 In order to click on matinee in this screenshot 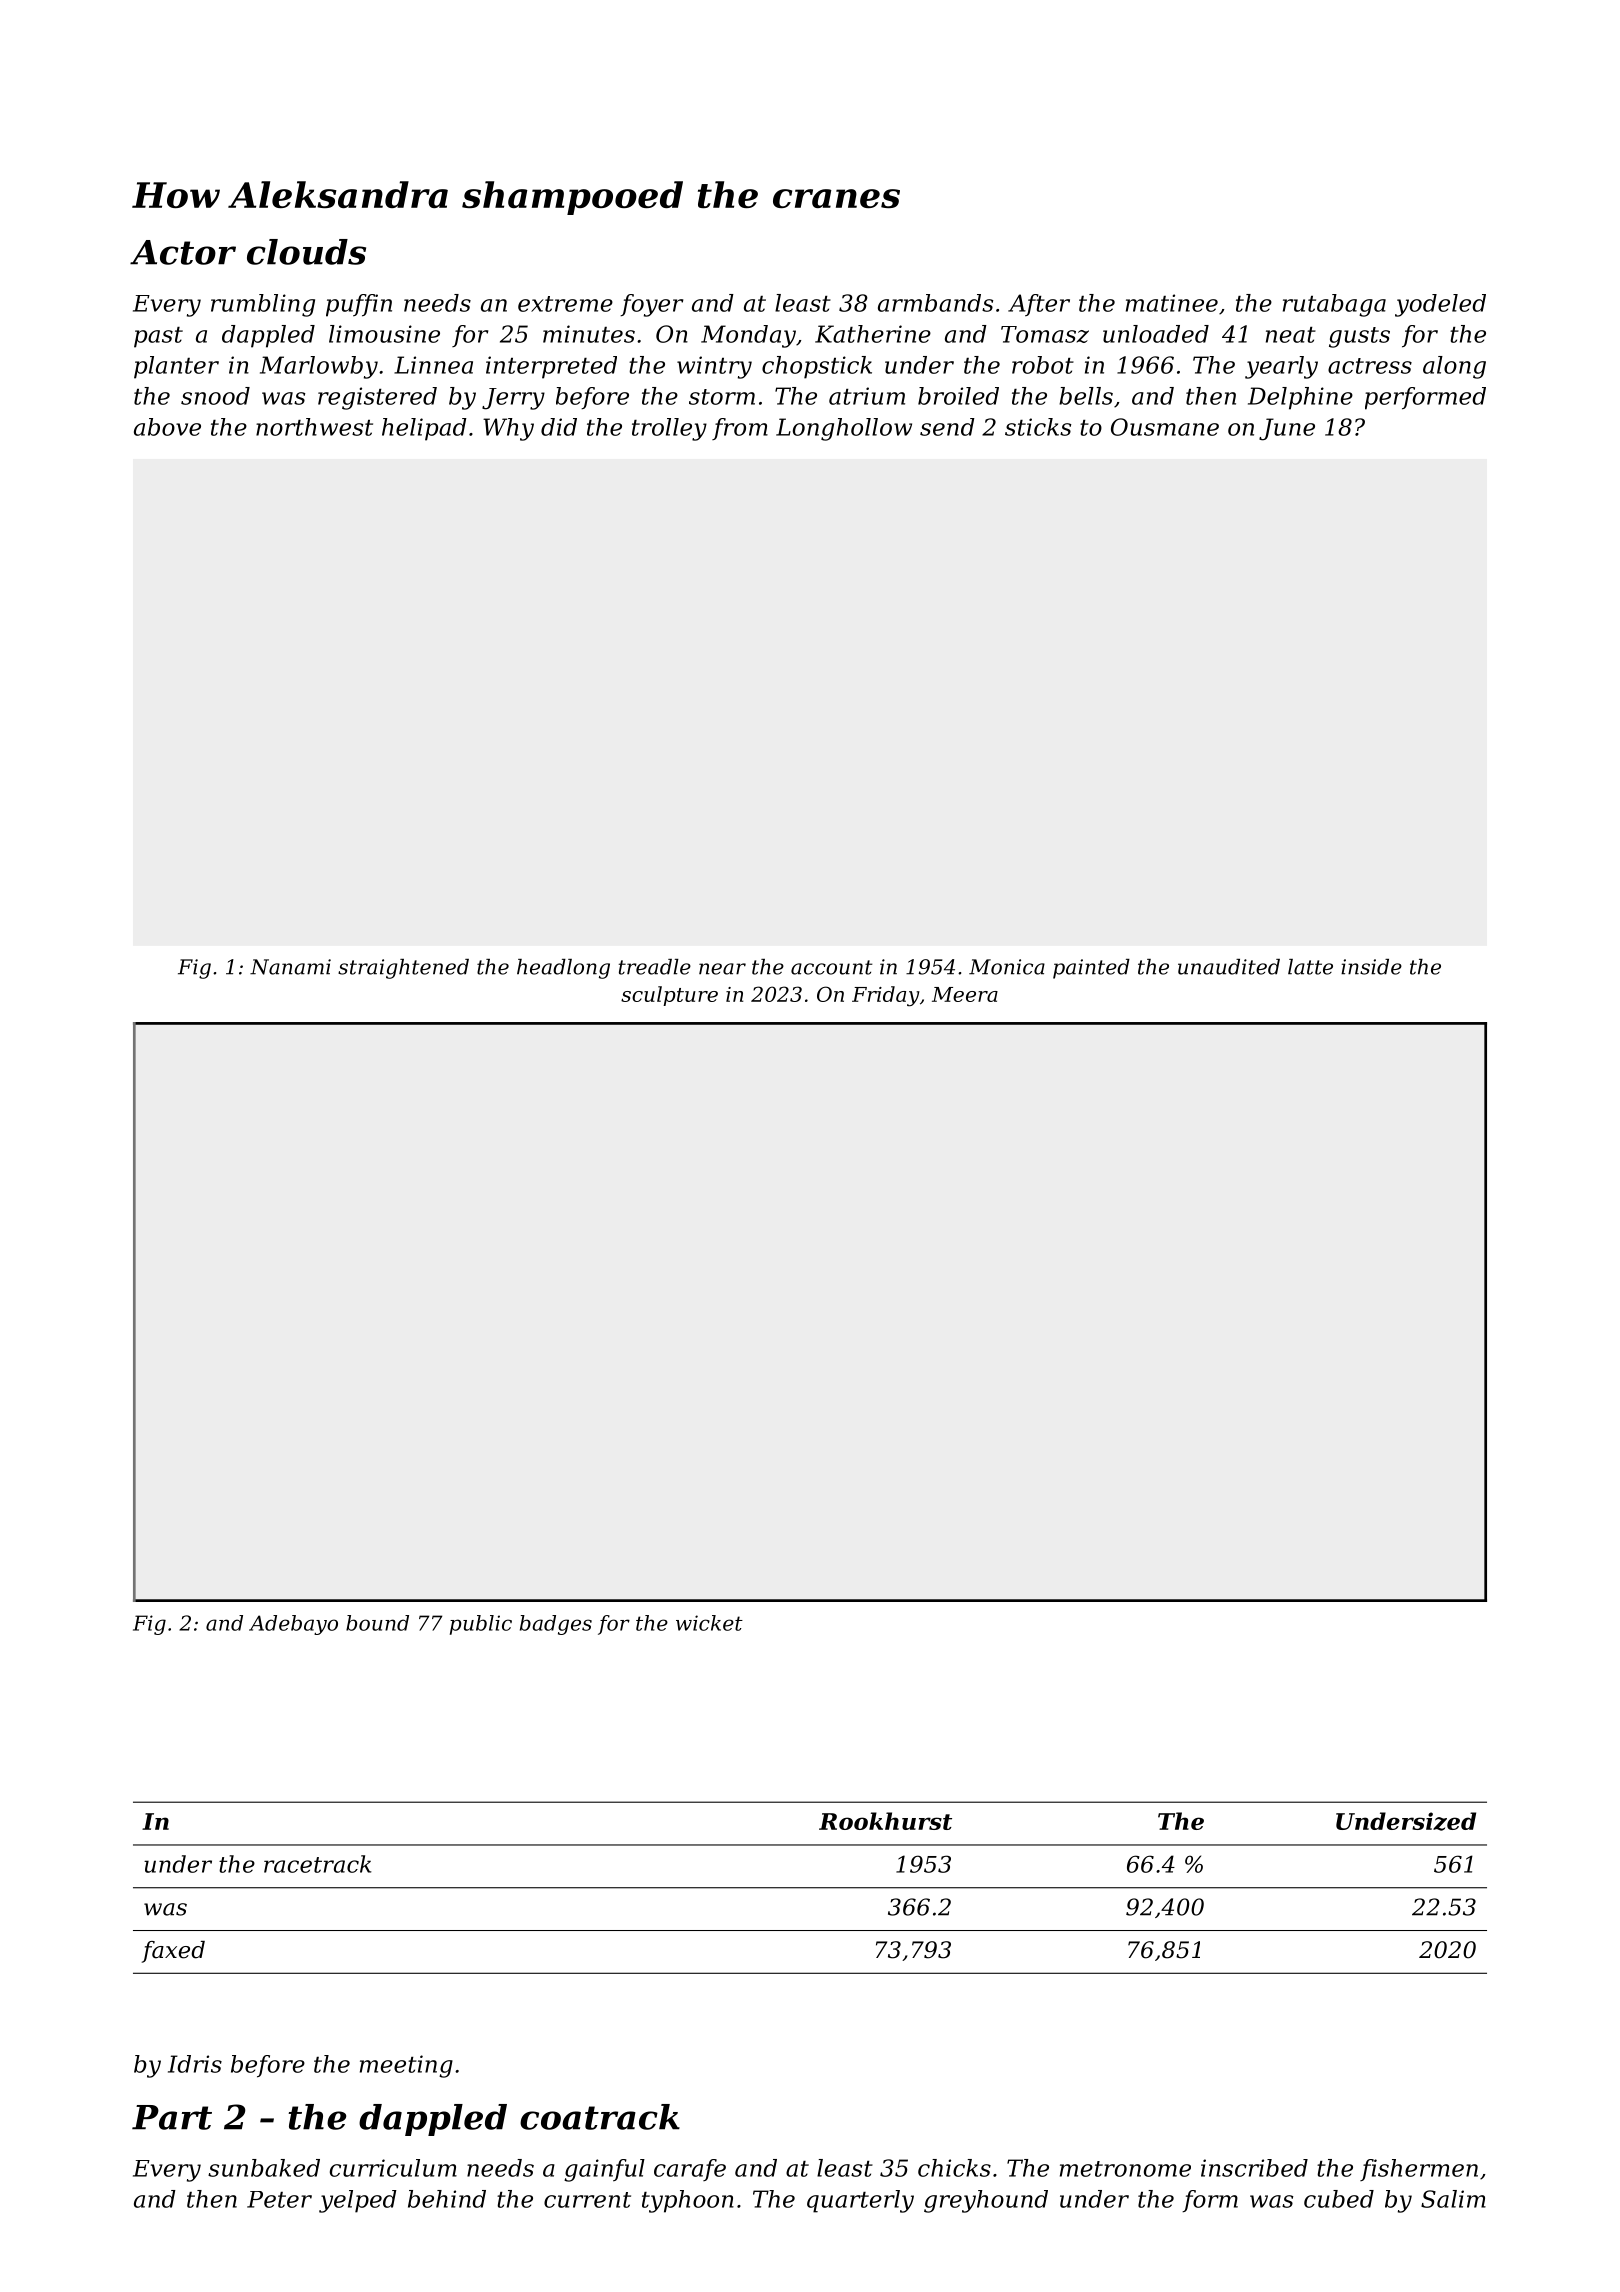, I will do `click(1172, 303)`.
